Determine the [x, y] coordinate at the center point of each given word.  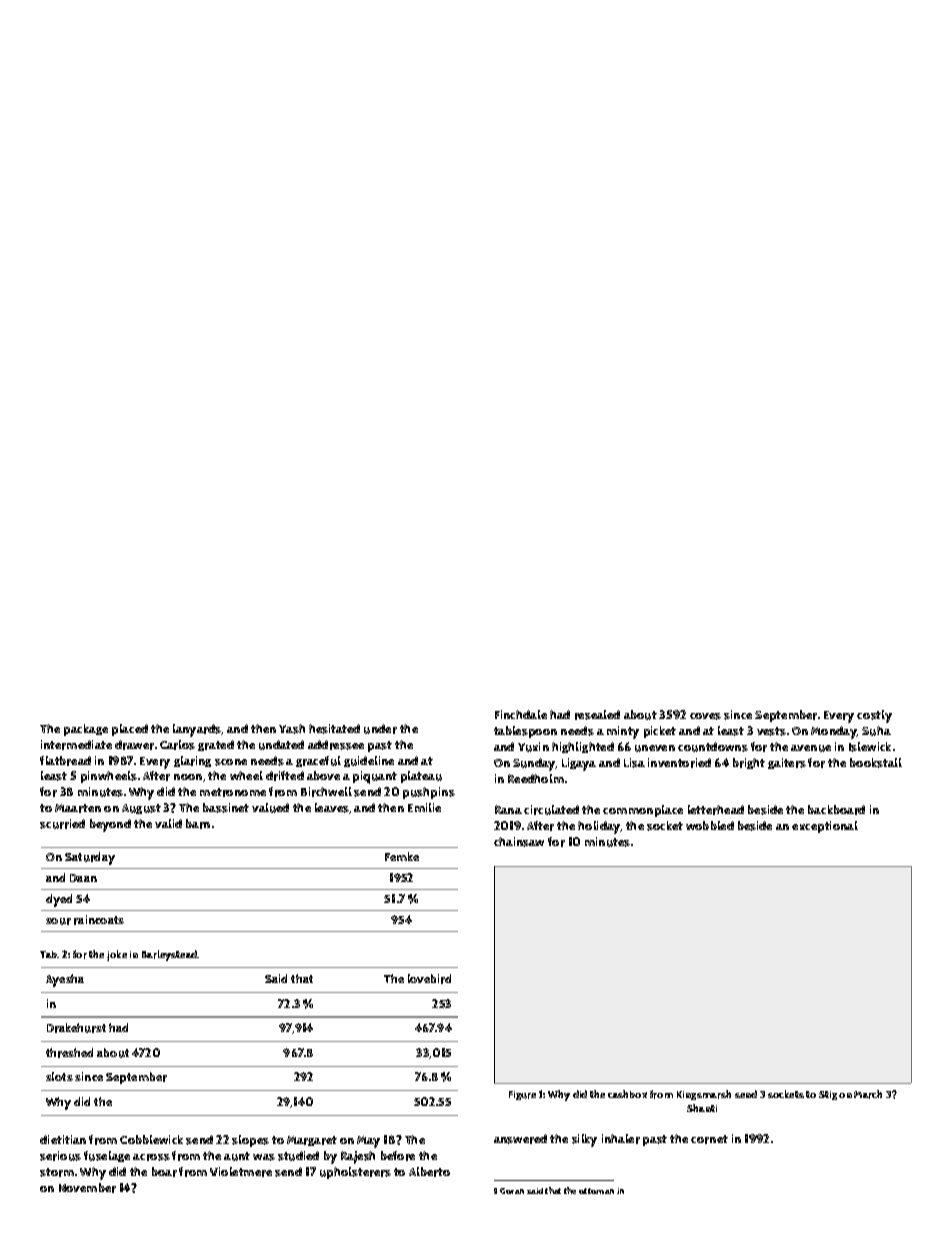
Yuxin [533, 747]
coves [705, 716]
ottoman [596, 1191]
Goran [512, 1191]
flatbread [65, 761]
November [87, 1188]
